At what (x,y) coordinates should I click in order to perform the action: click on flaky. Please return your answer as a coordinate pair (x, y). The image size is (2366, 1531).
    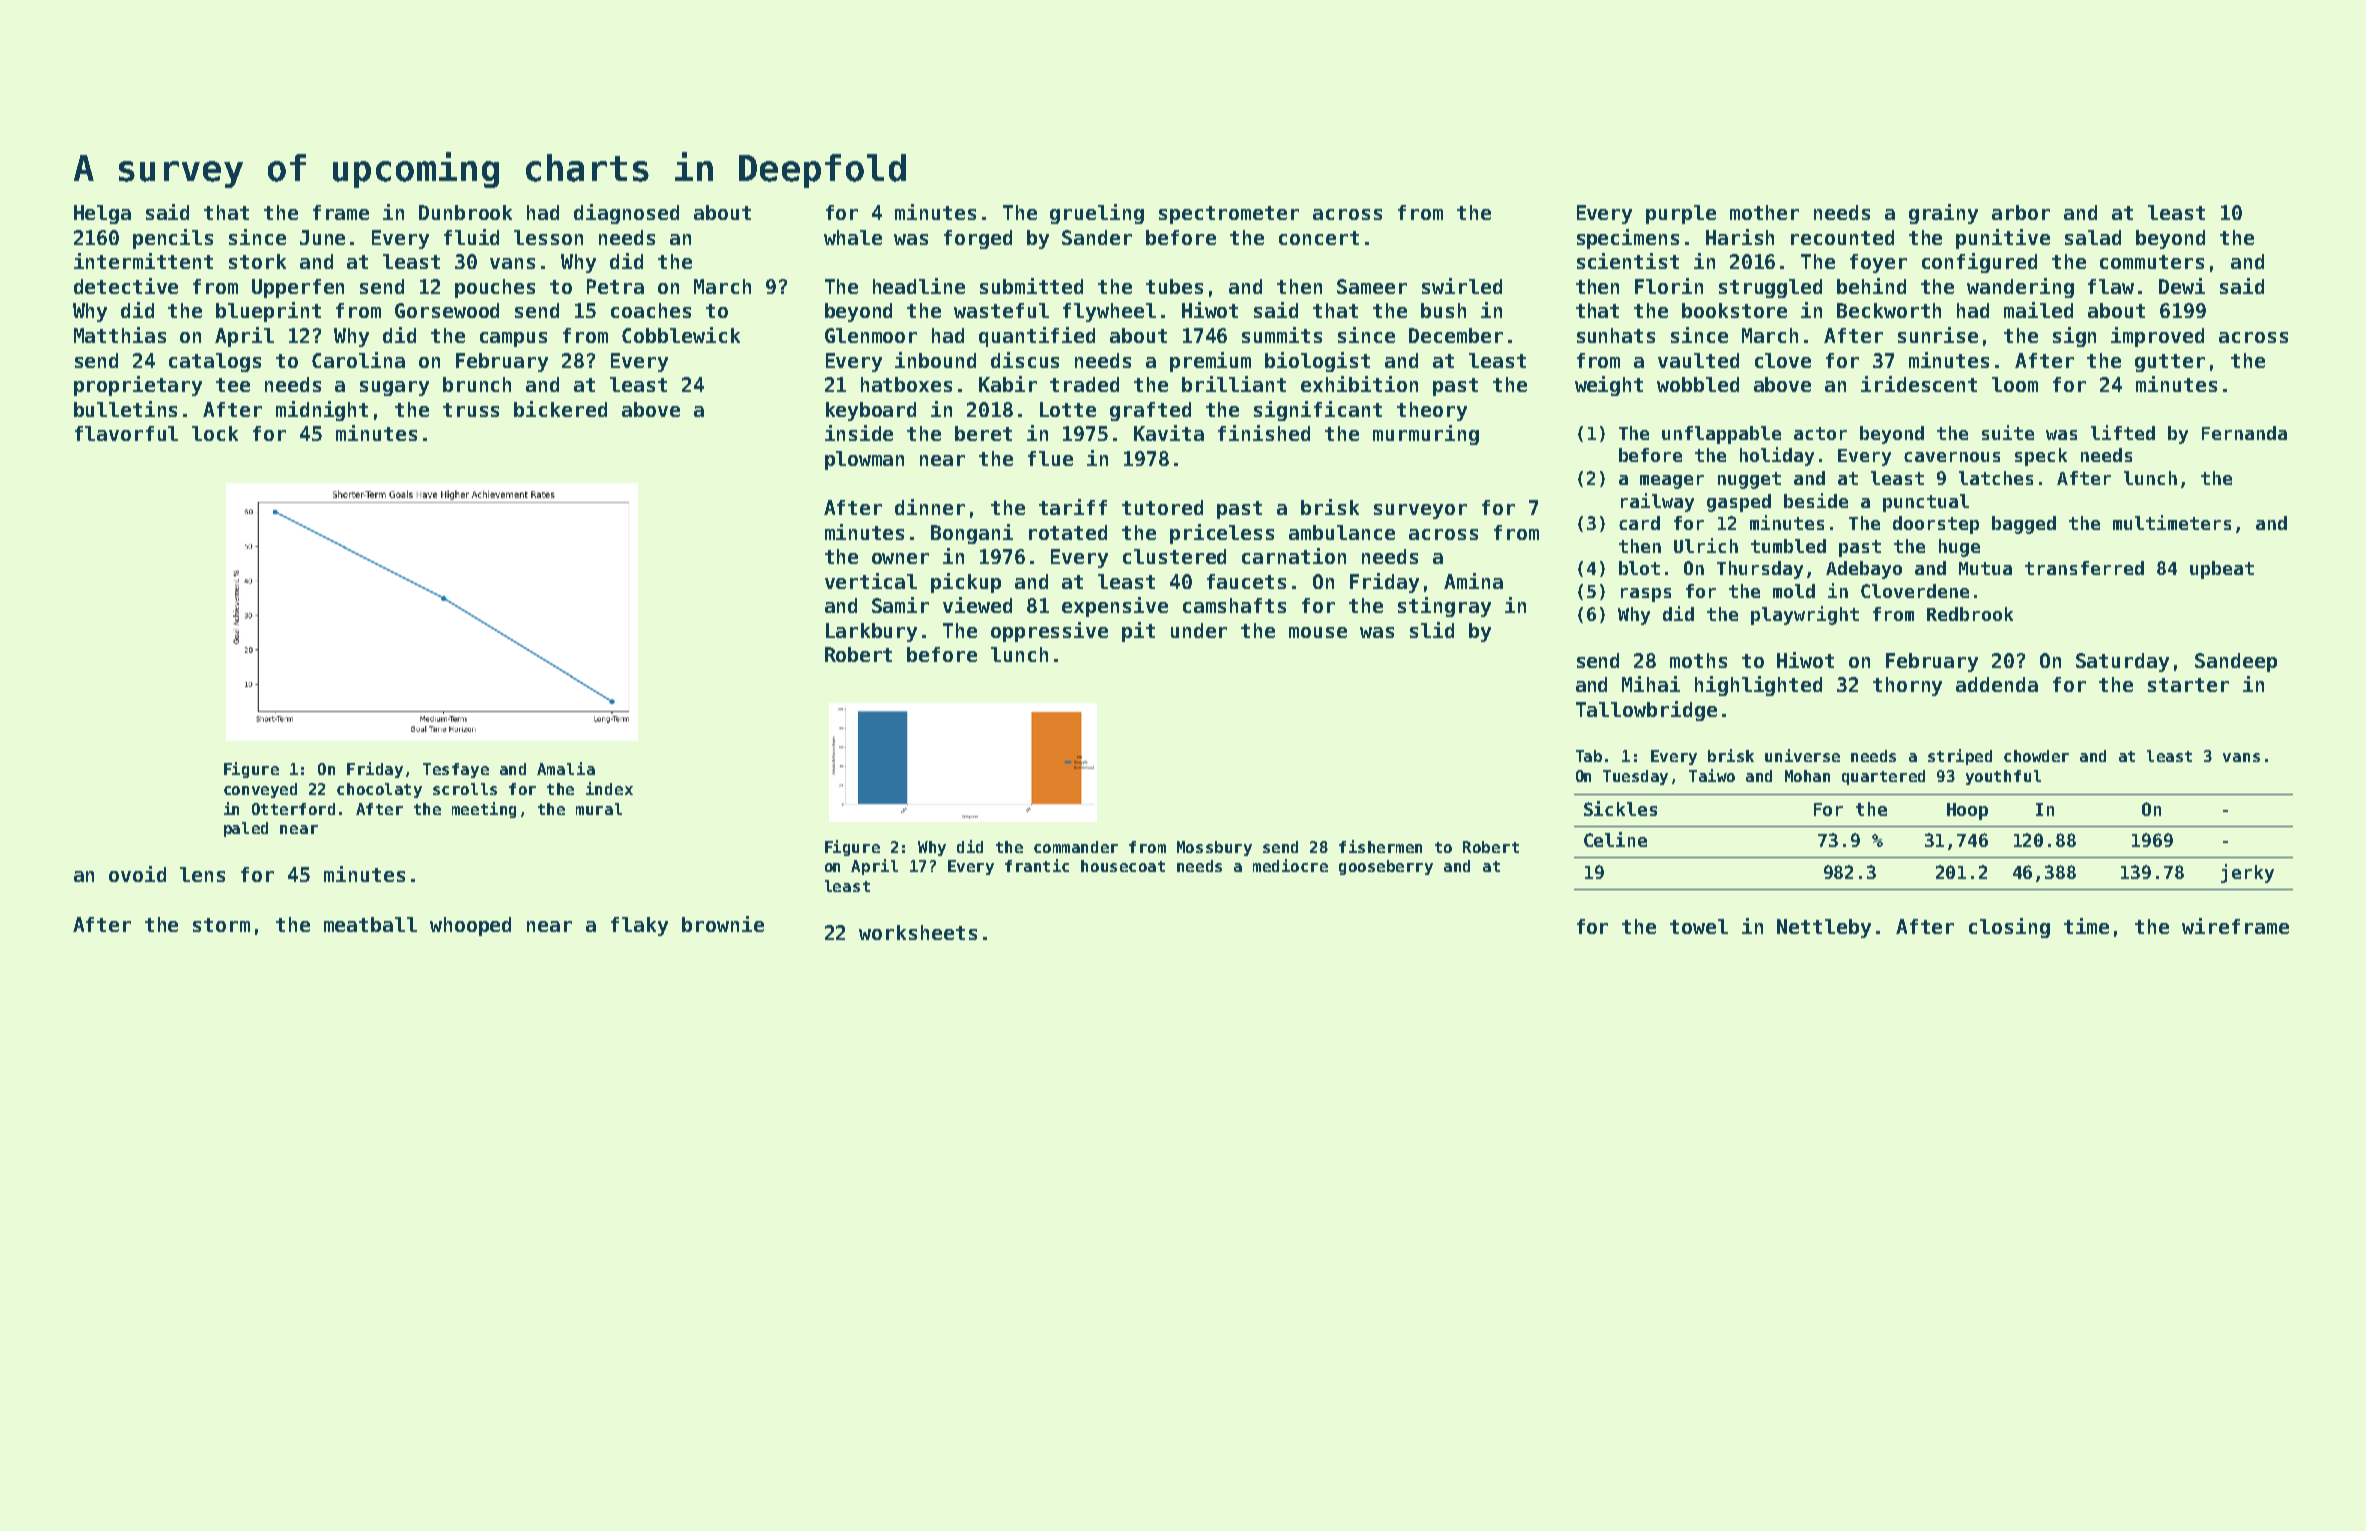
    Looking at the image, I should click on (639, 926).
